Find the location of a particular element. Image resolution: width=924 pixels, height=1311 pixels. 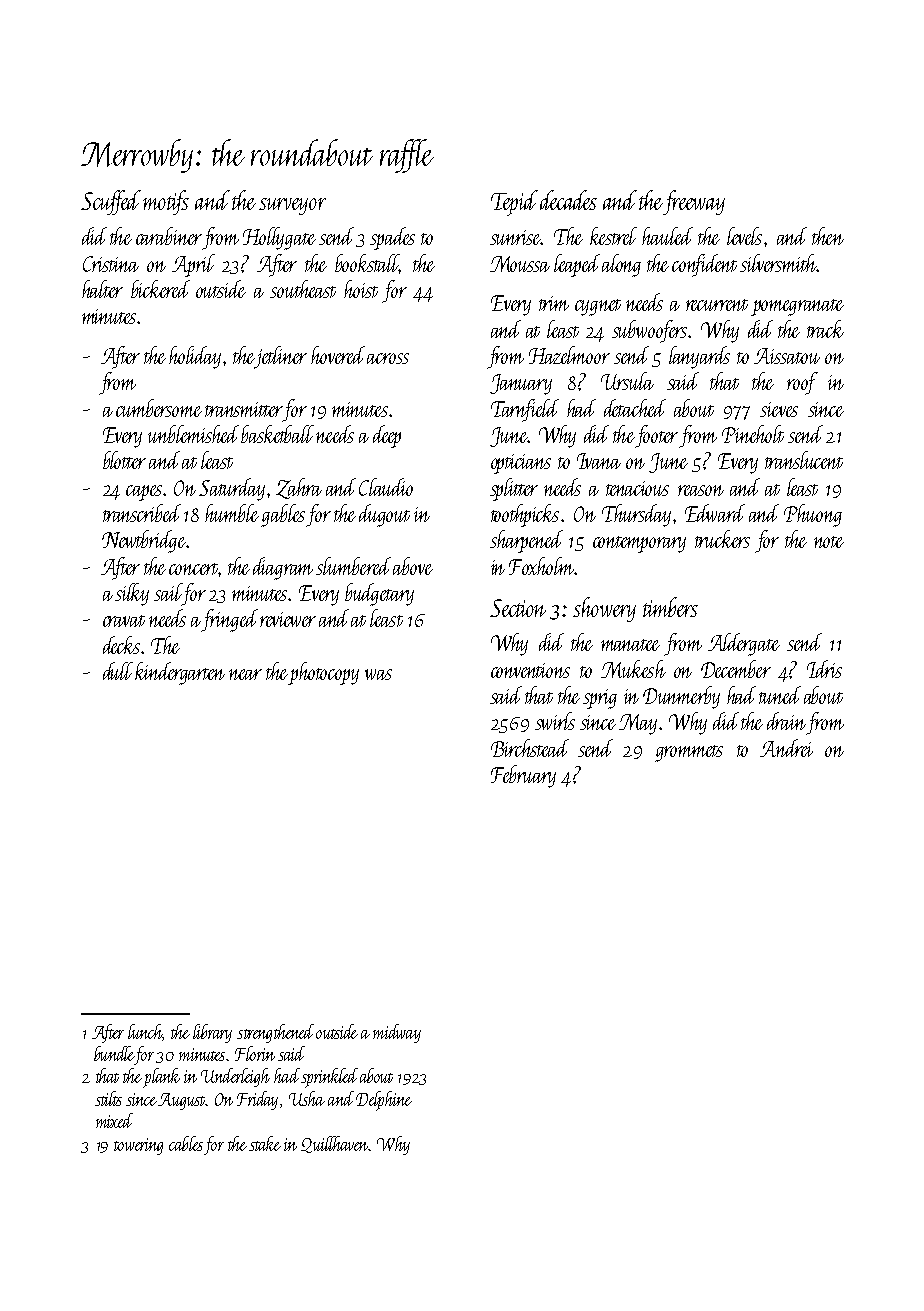

bickered is located at coordinates (160, 289).
